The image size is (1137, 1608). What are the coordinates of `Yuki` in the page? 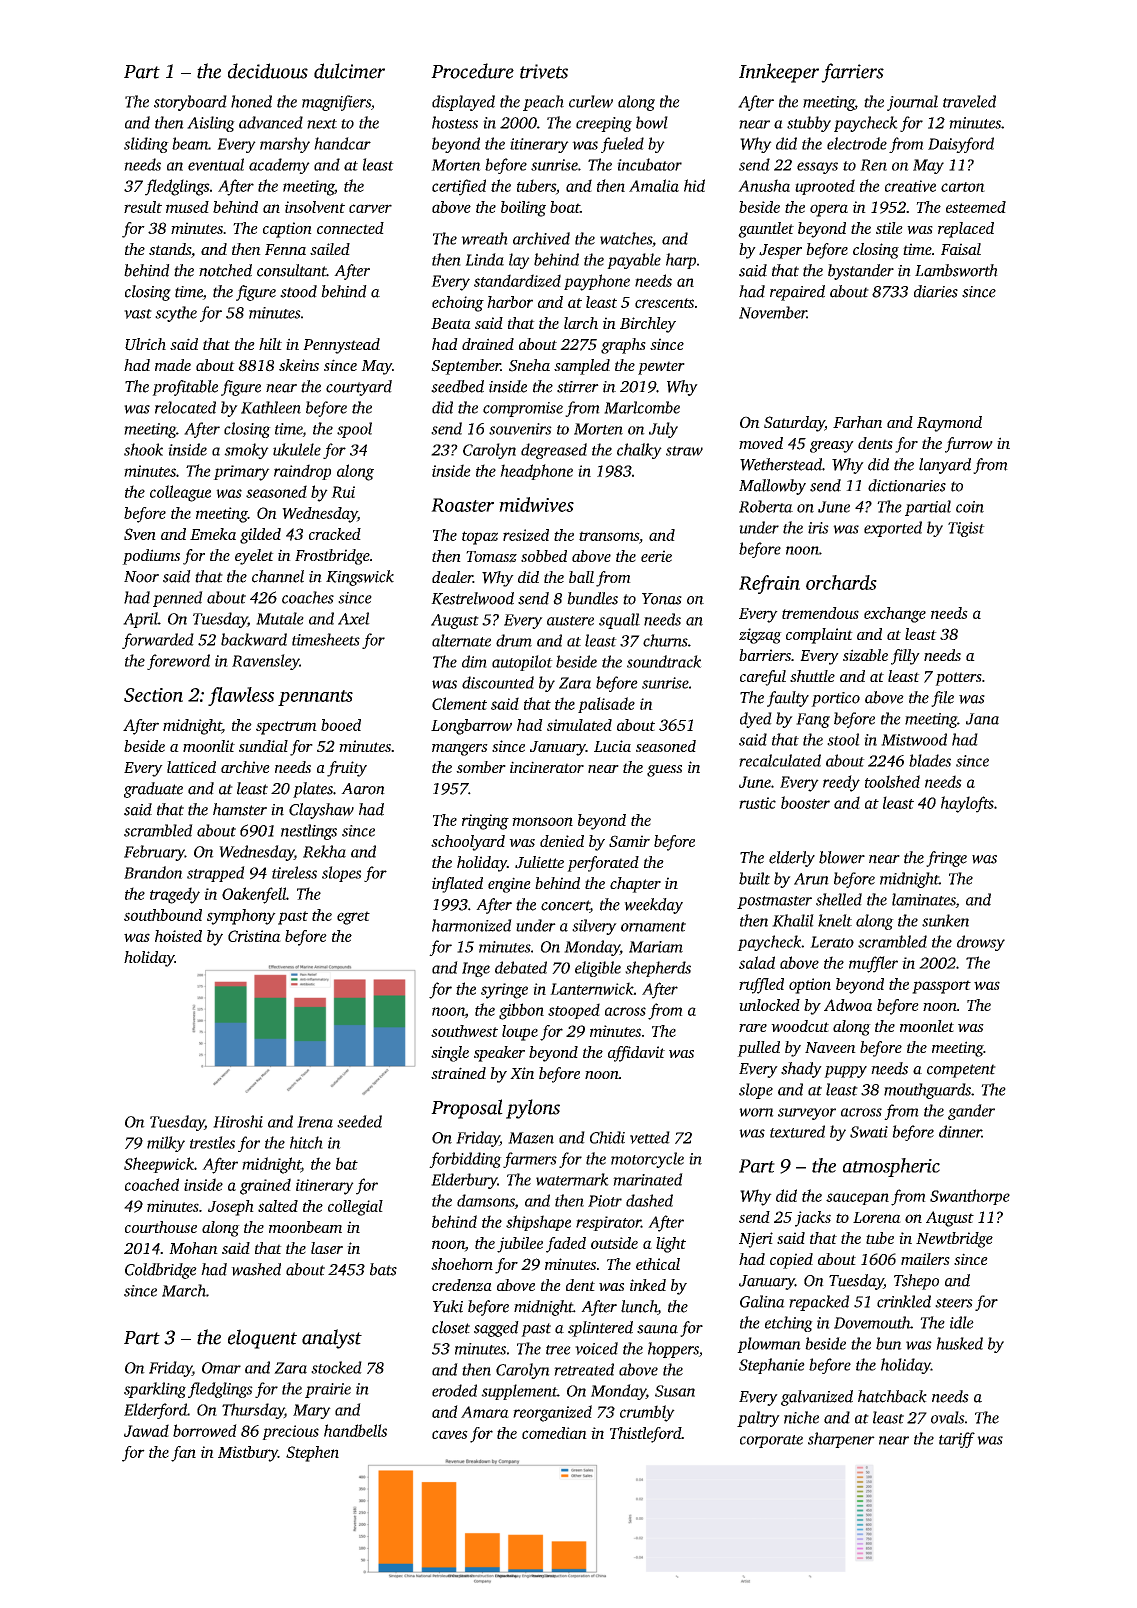 It's located at (448, 1306).
